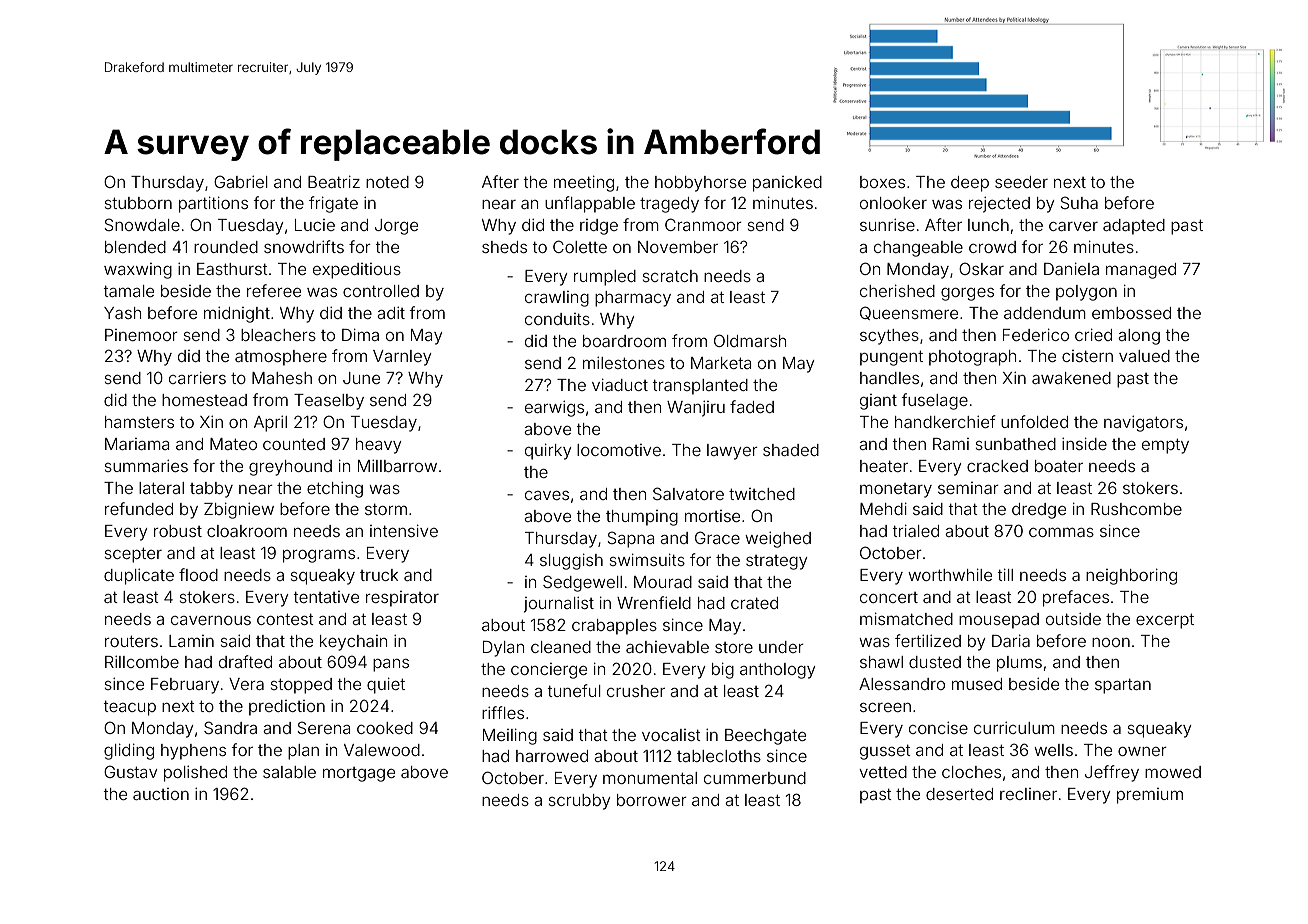 The height and width of the image is (924, 1308). What do you see at coordinates (700, 184) in the image?
I see `hobbyhorse` at bounding box center [700, 184].
